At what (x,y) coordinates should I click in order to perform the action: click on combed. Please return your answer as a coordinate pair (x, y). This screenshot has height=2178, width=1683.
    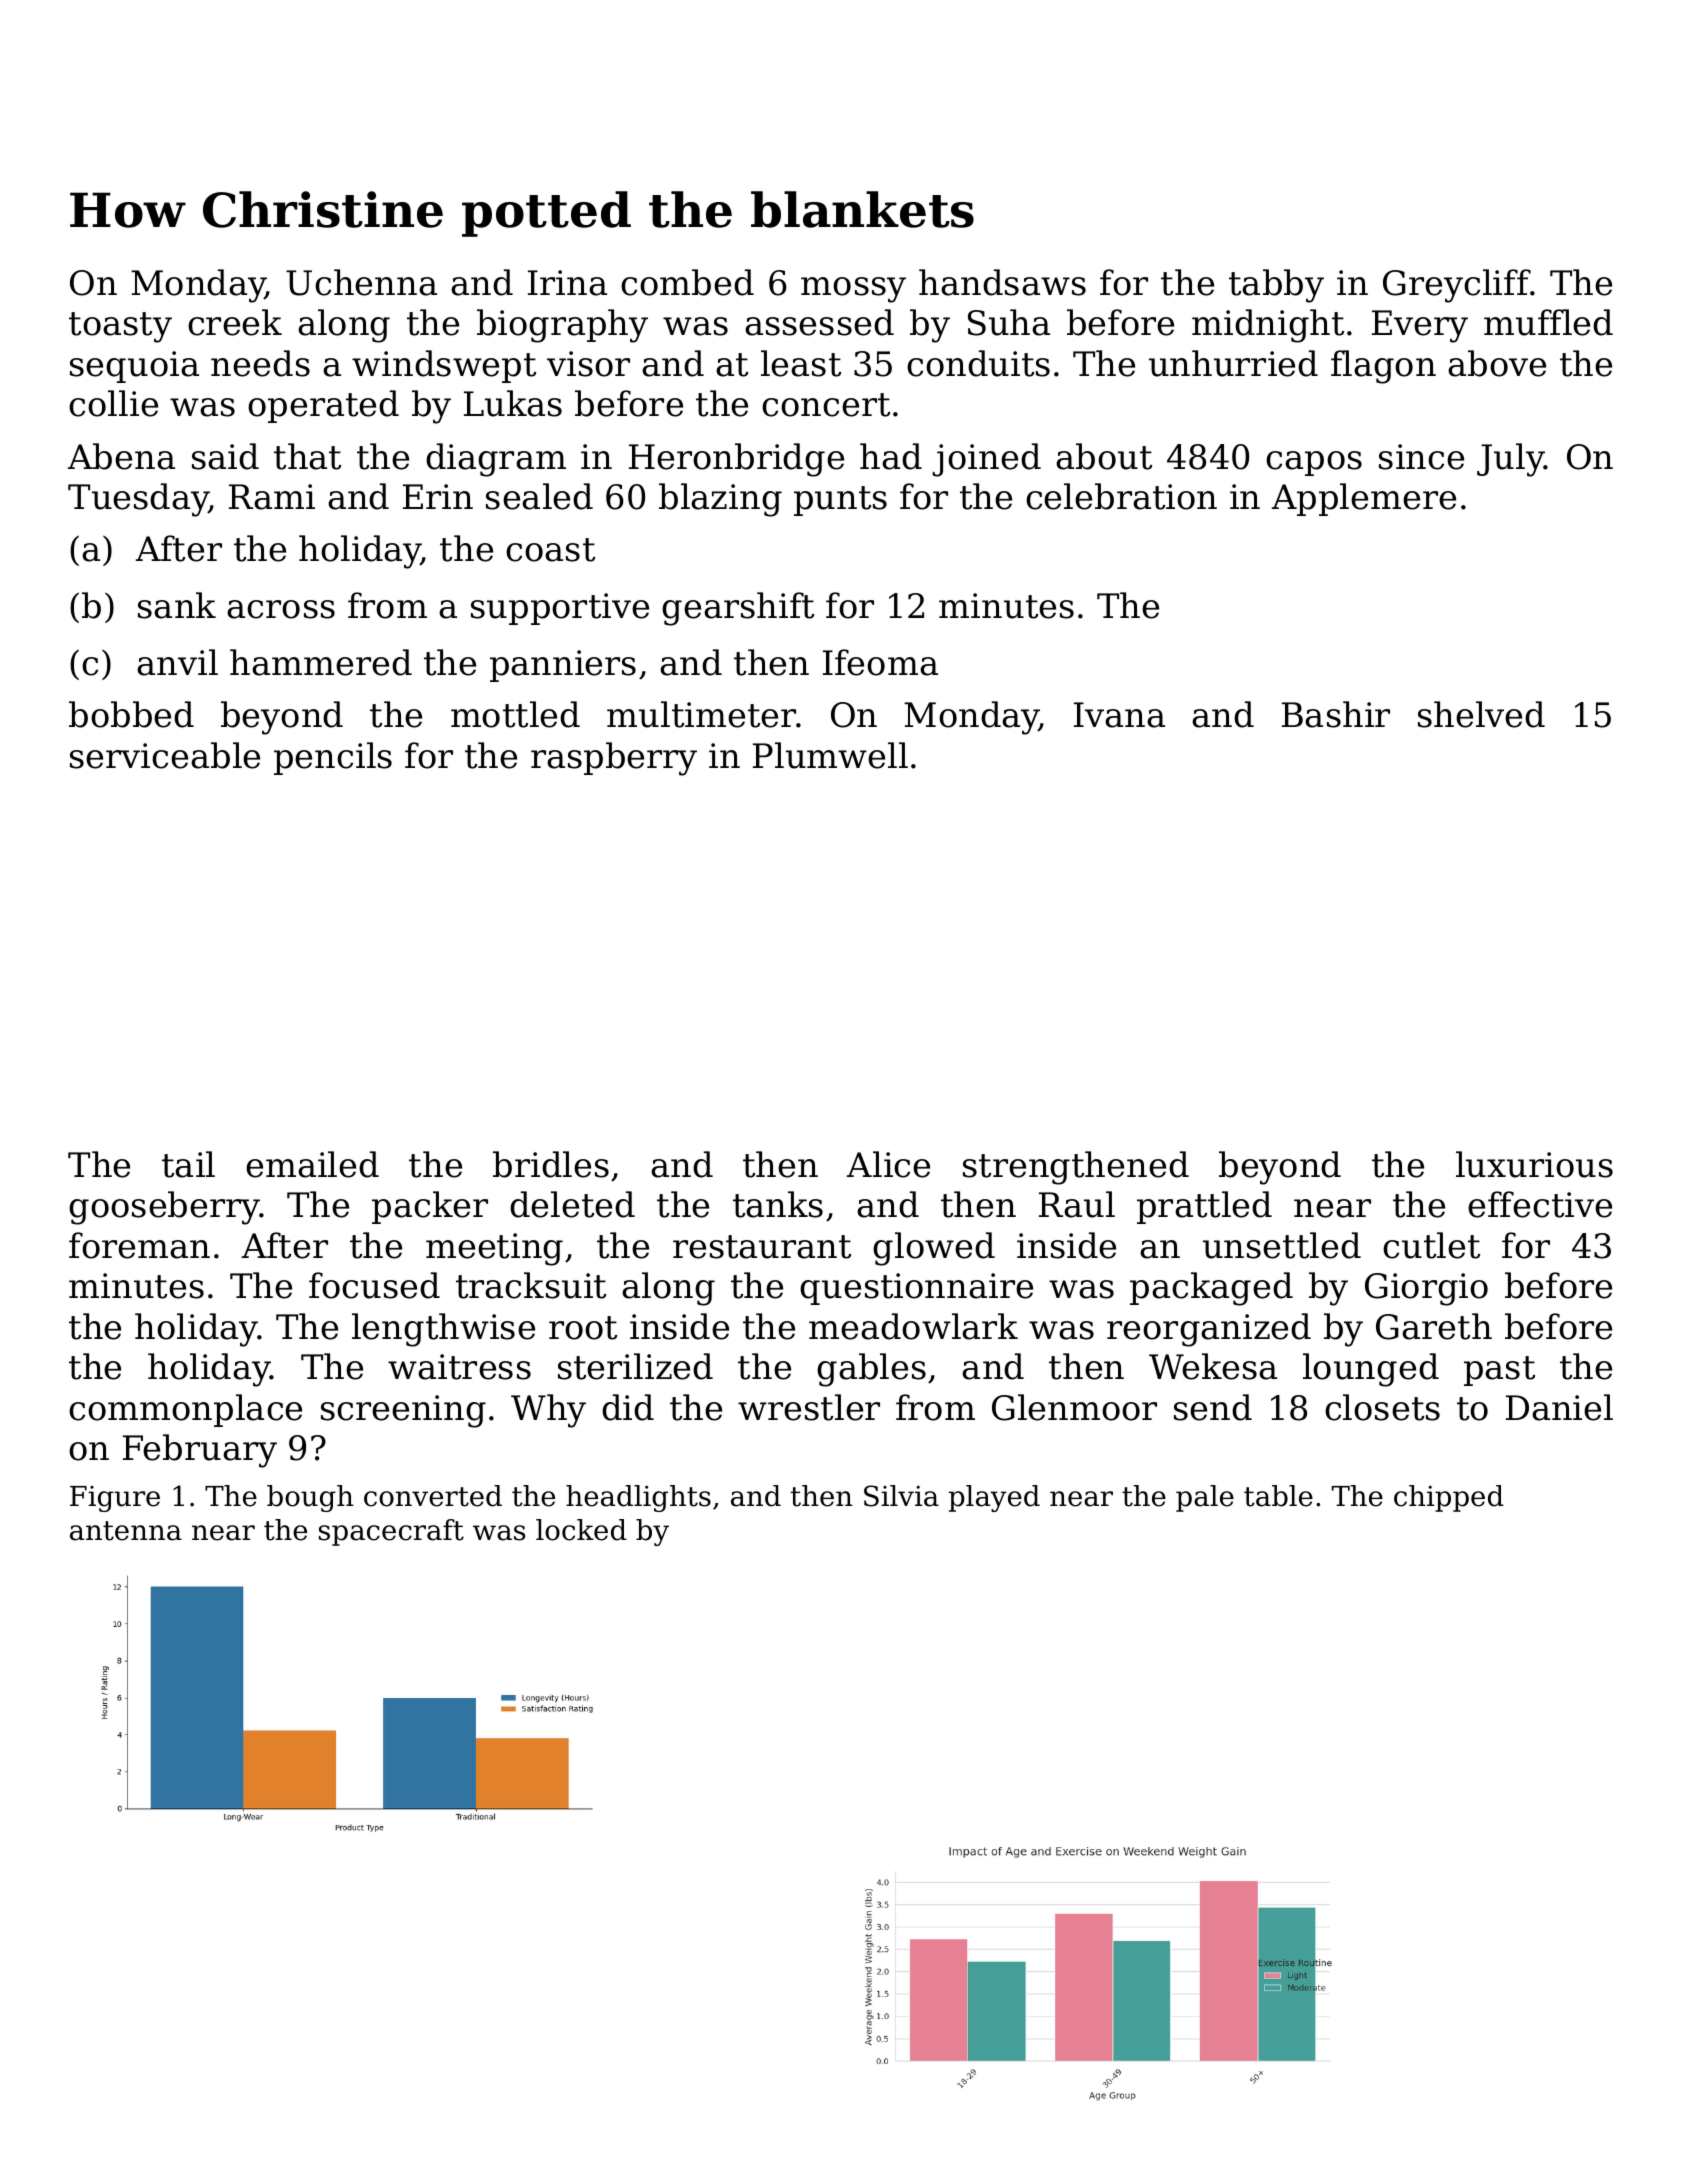
    Looking at the image, I should click on (687, 282).
